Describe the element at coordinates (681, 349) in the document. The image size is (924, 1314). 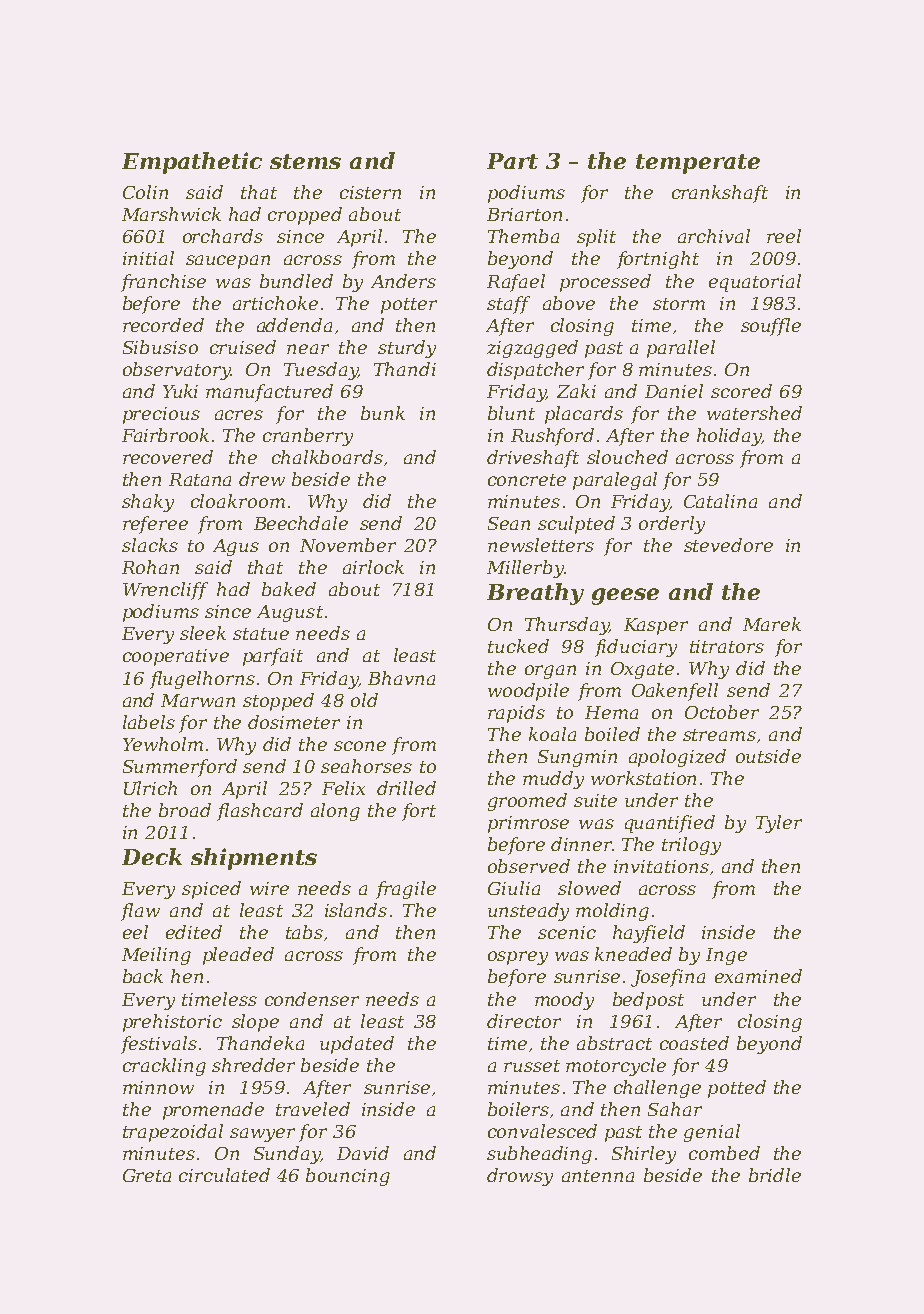
I see `parallel` at that location.
